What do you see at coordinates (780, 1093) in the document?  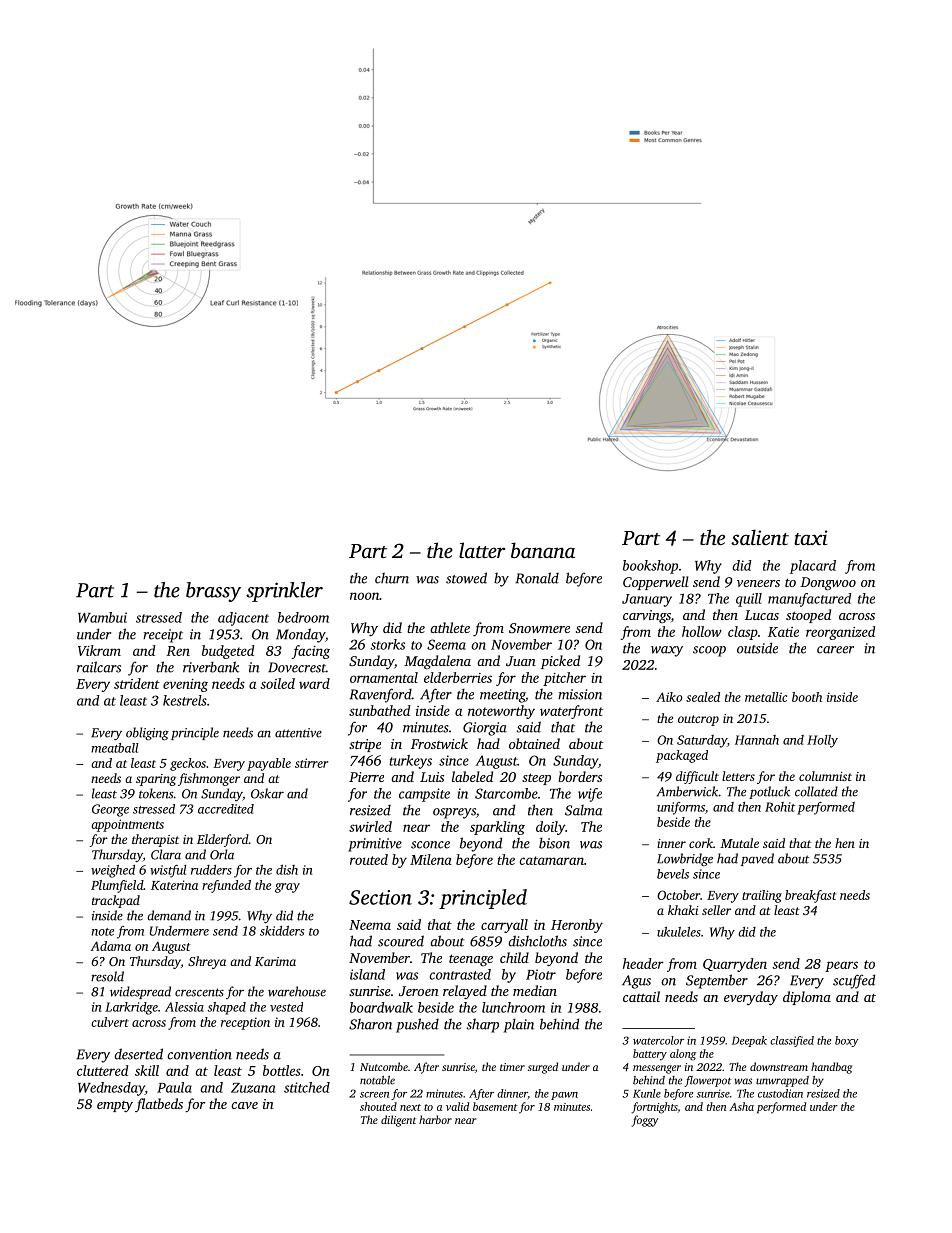 I see `custodian` at bounding box center [780, 1093].
